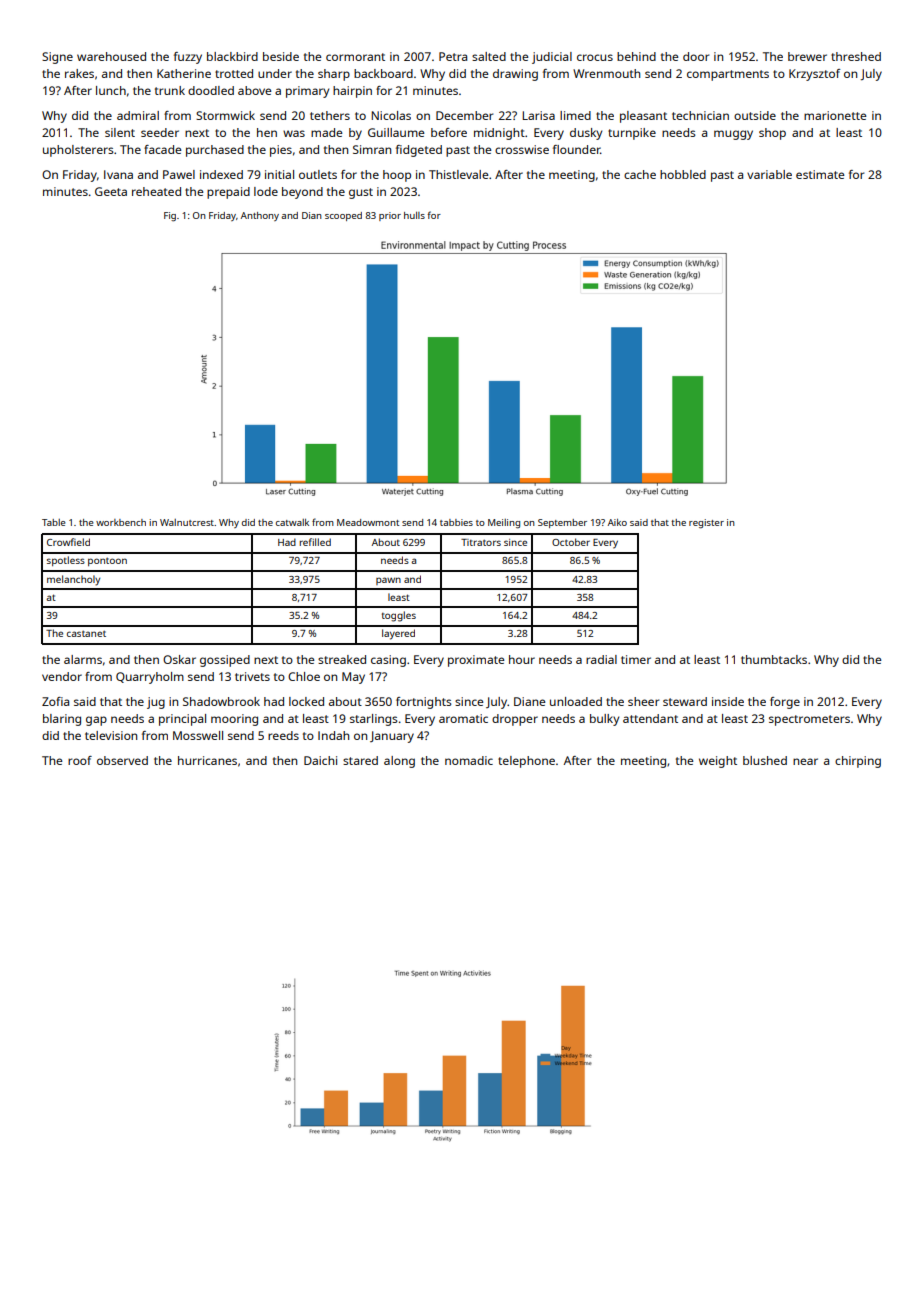 The height and width of the screenshot is (1308, 924). Describe the element at coordinates (122, 760) in the screenshot. I see `observed` at that location.
